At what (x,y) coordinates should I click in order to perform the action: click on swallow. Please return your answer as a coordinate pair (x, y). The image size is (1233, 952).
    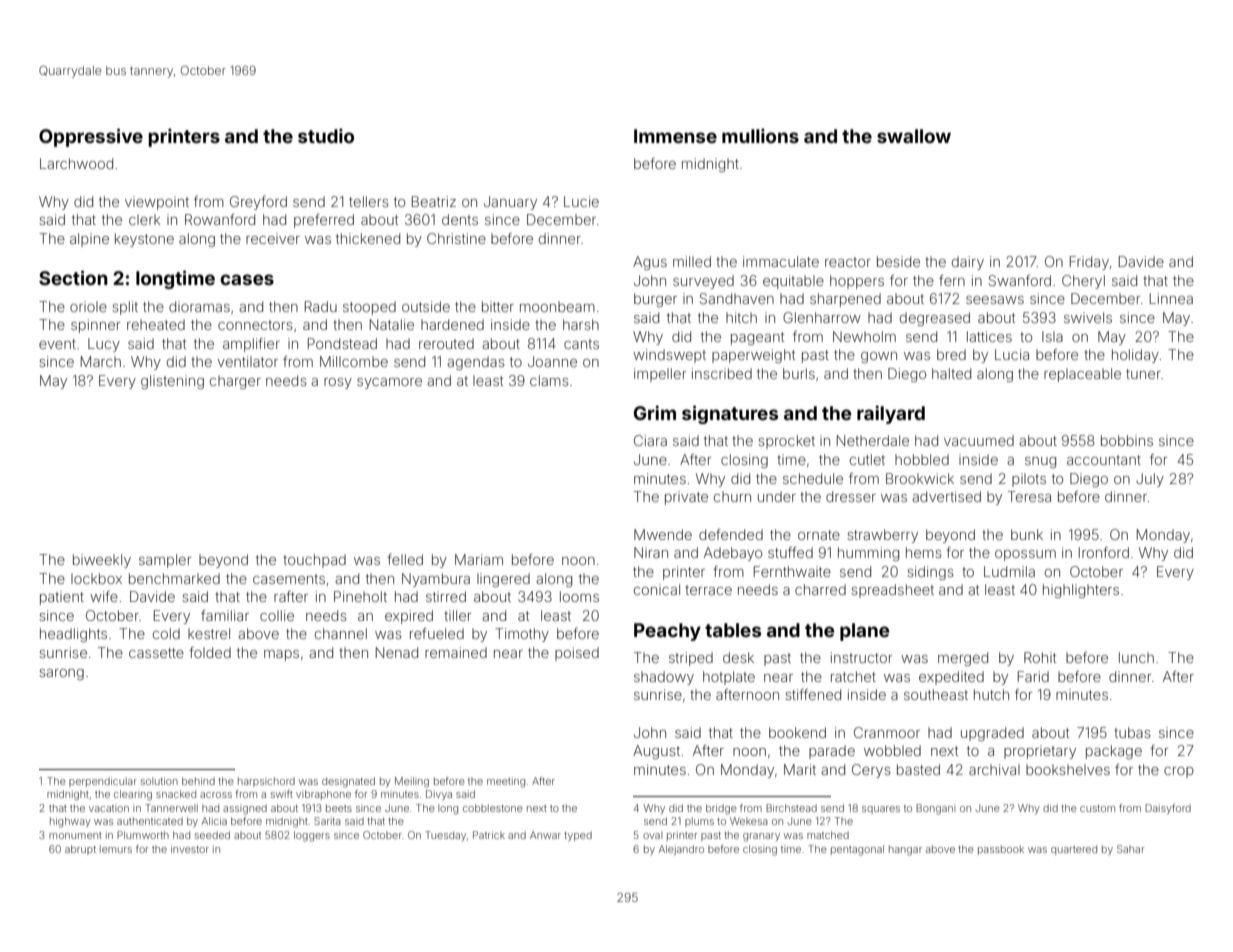
    Looking at the image, I should click on (914, 136).
